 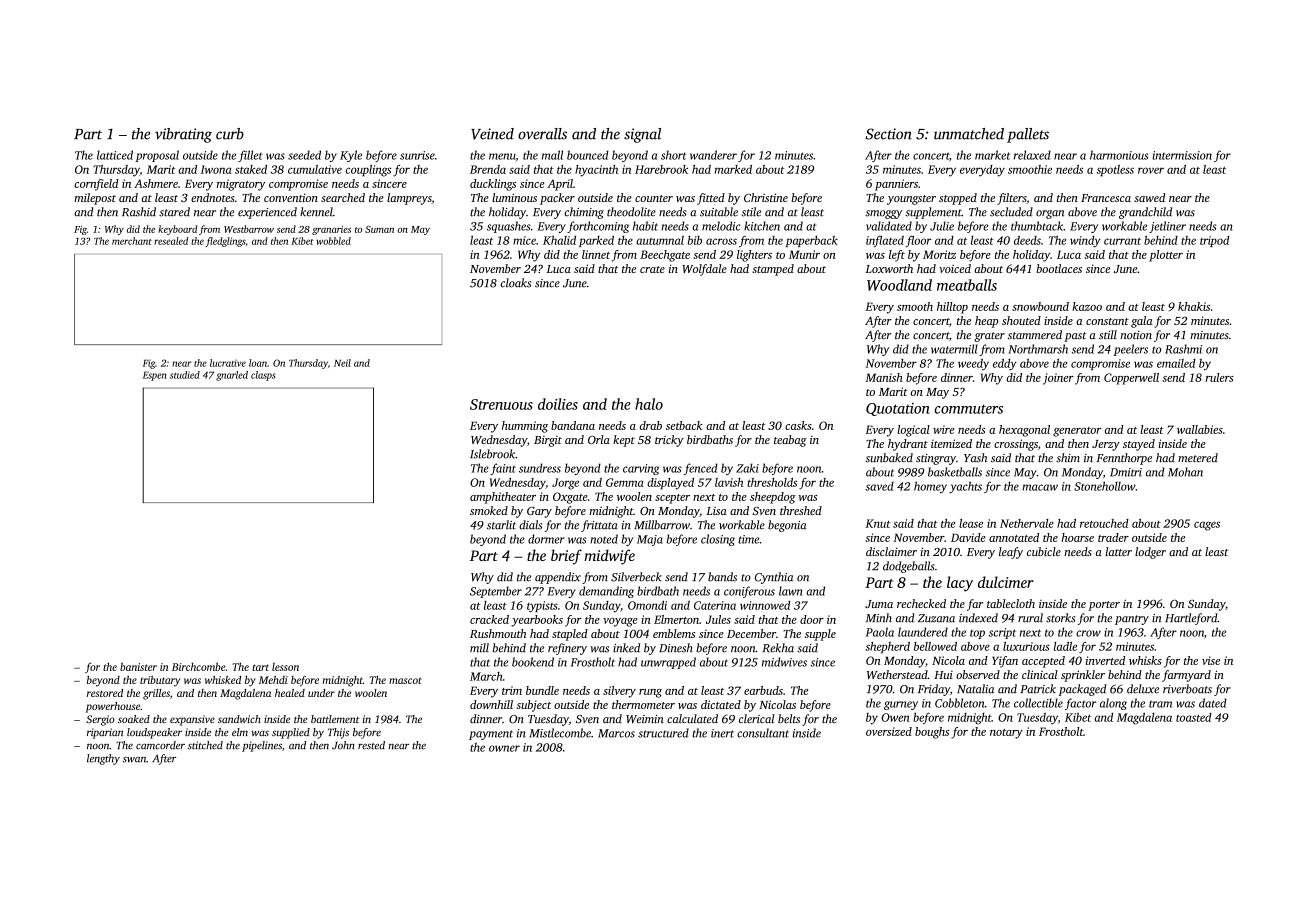 What do you see at coordinates (230, 134) in the image?
I see `curb` at bounding box center [230, 134].
